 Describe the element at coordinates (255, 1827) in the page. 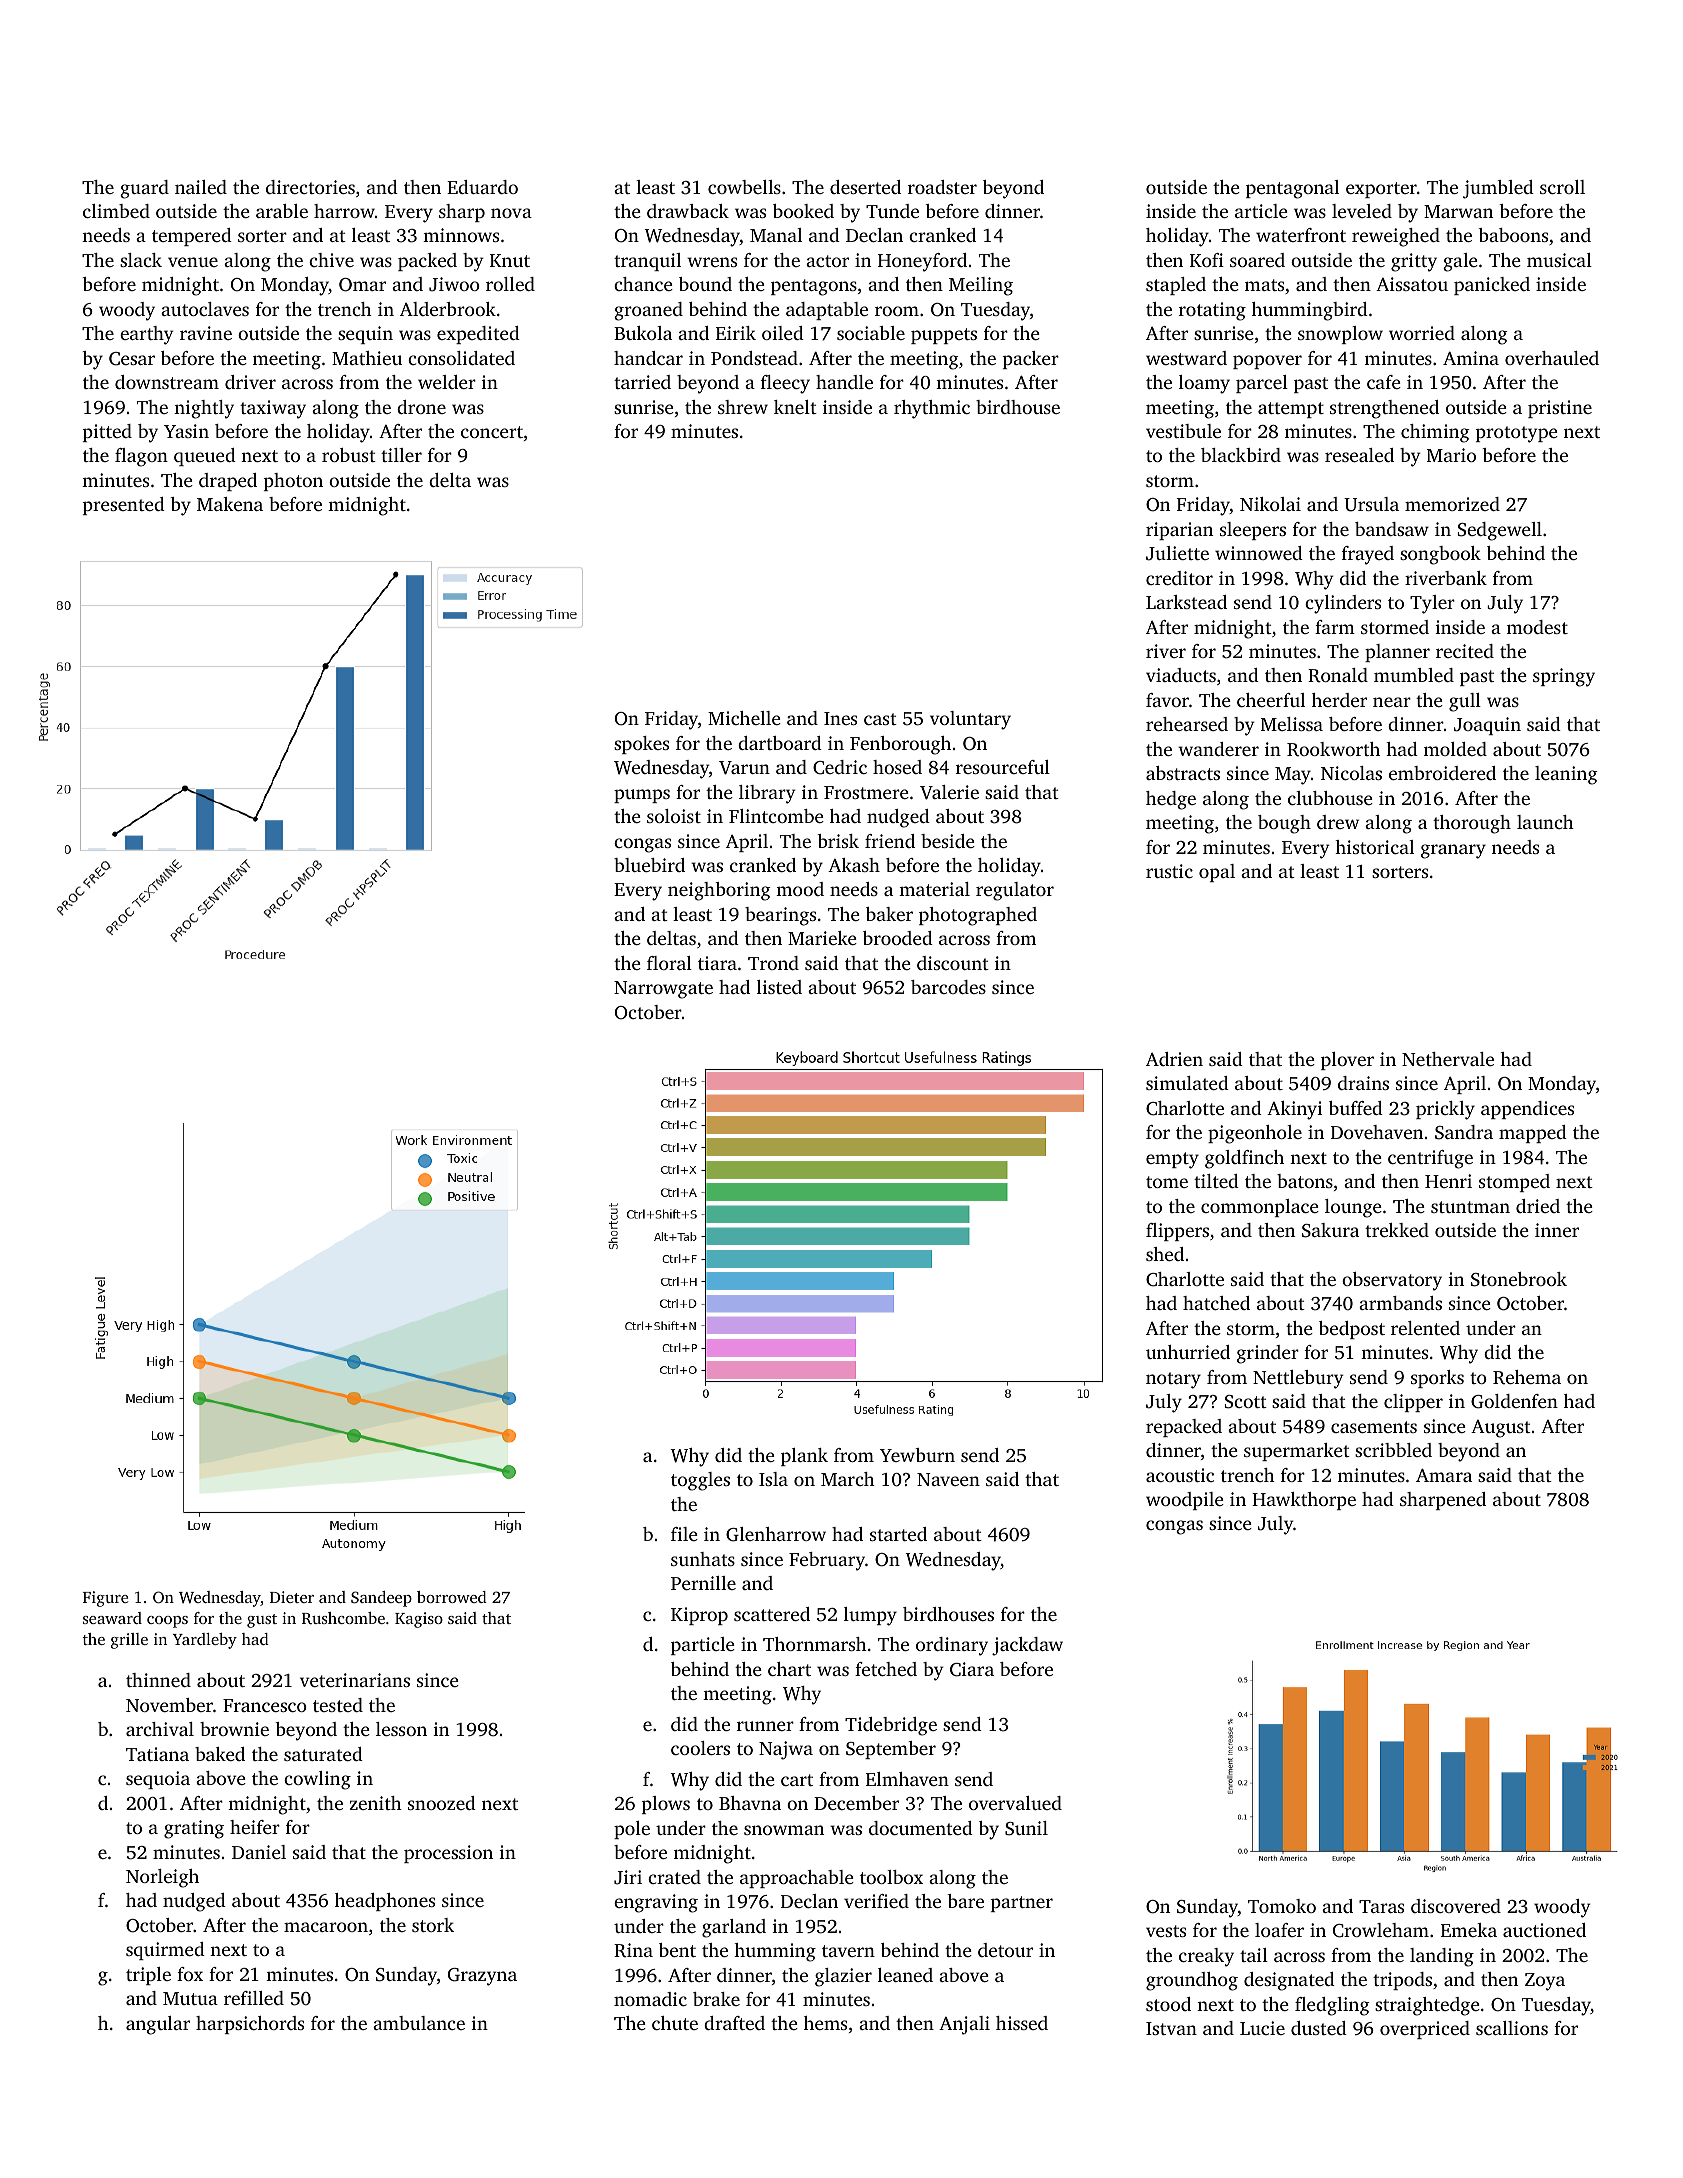

I see `heifer` at that location.
